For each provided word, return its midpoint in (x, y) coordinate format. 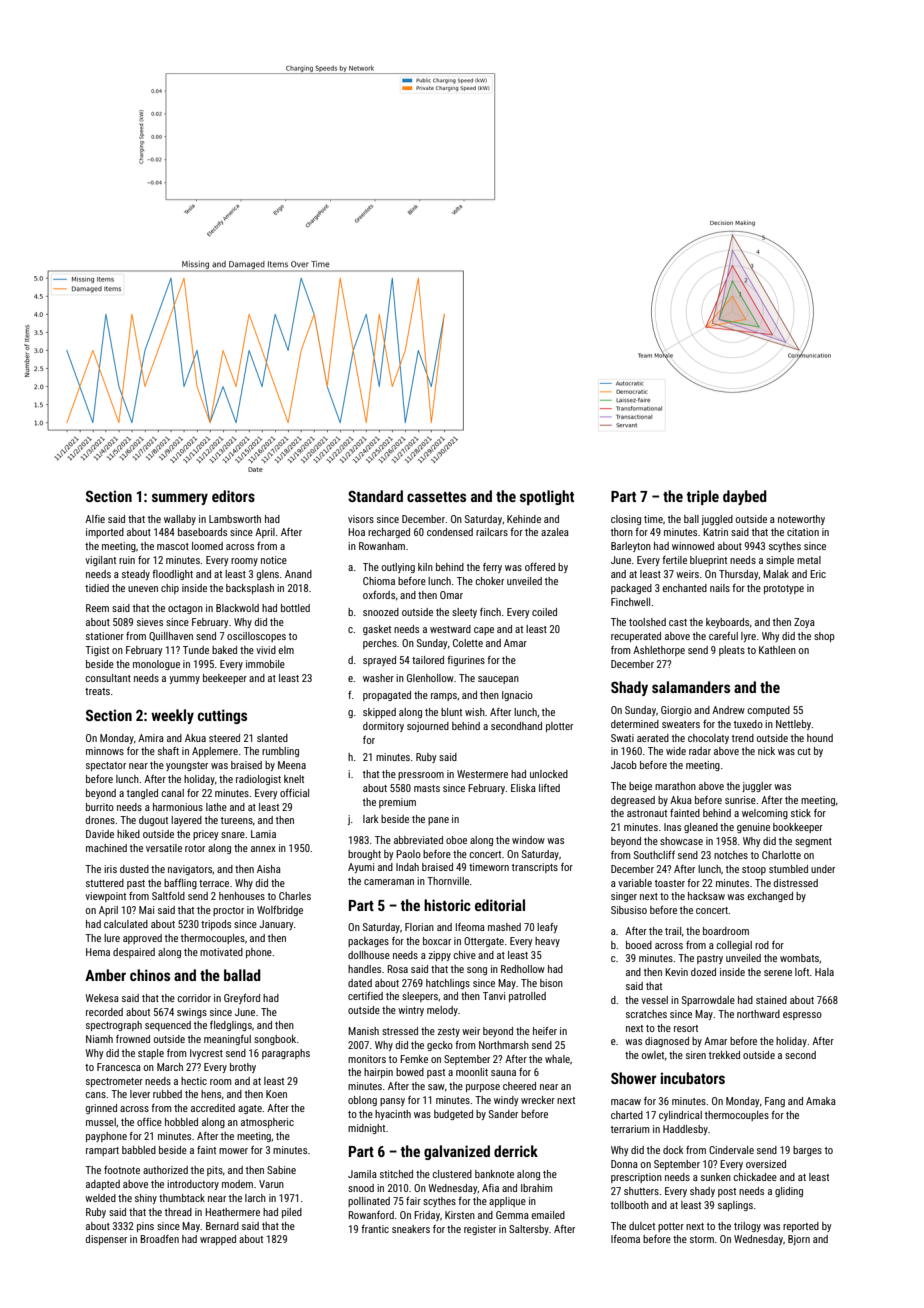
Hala (824, 972)
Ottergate (484, 942)
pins (145, 1227)
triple (703, 497)
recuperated (636, 637)
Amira (151, 738)
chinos (150, 975)
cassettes (436, 497)
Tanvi (494, 996)
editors (233, 496)
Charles (295, 896)
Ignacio (517, 696)
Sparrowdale (708, 1001)
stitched (396, 1174)
